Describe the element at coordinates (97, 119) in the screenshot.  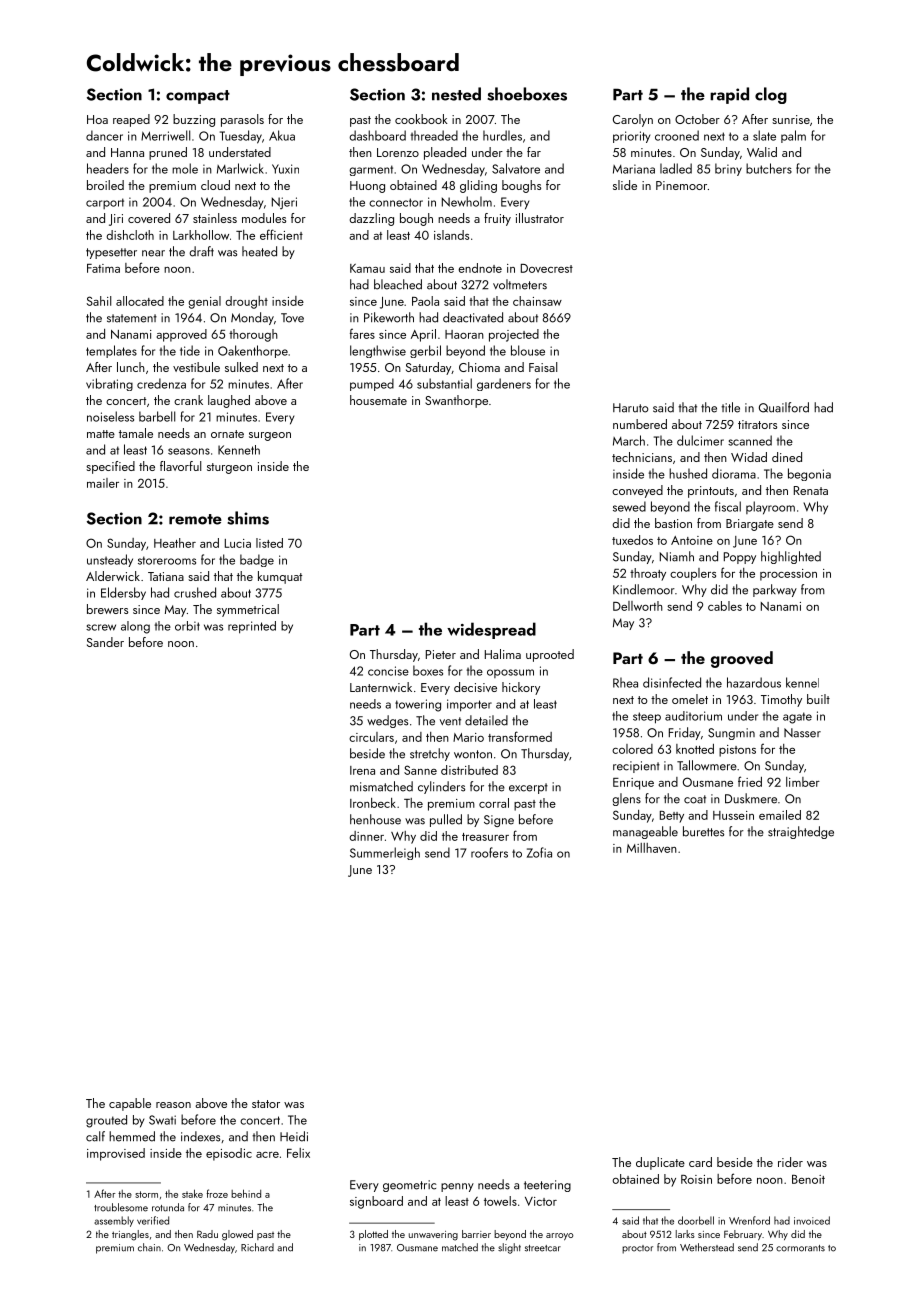
I see `Hoa` at that location.
